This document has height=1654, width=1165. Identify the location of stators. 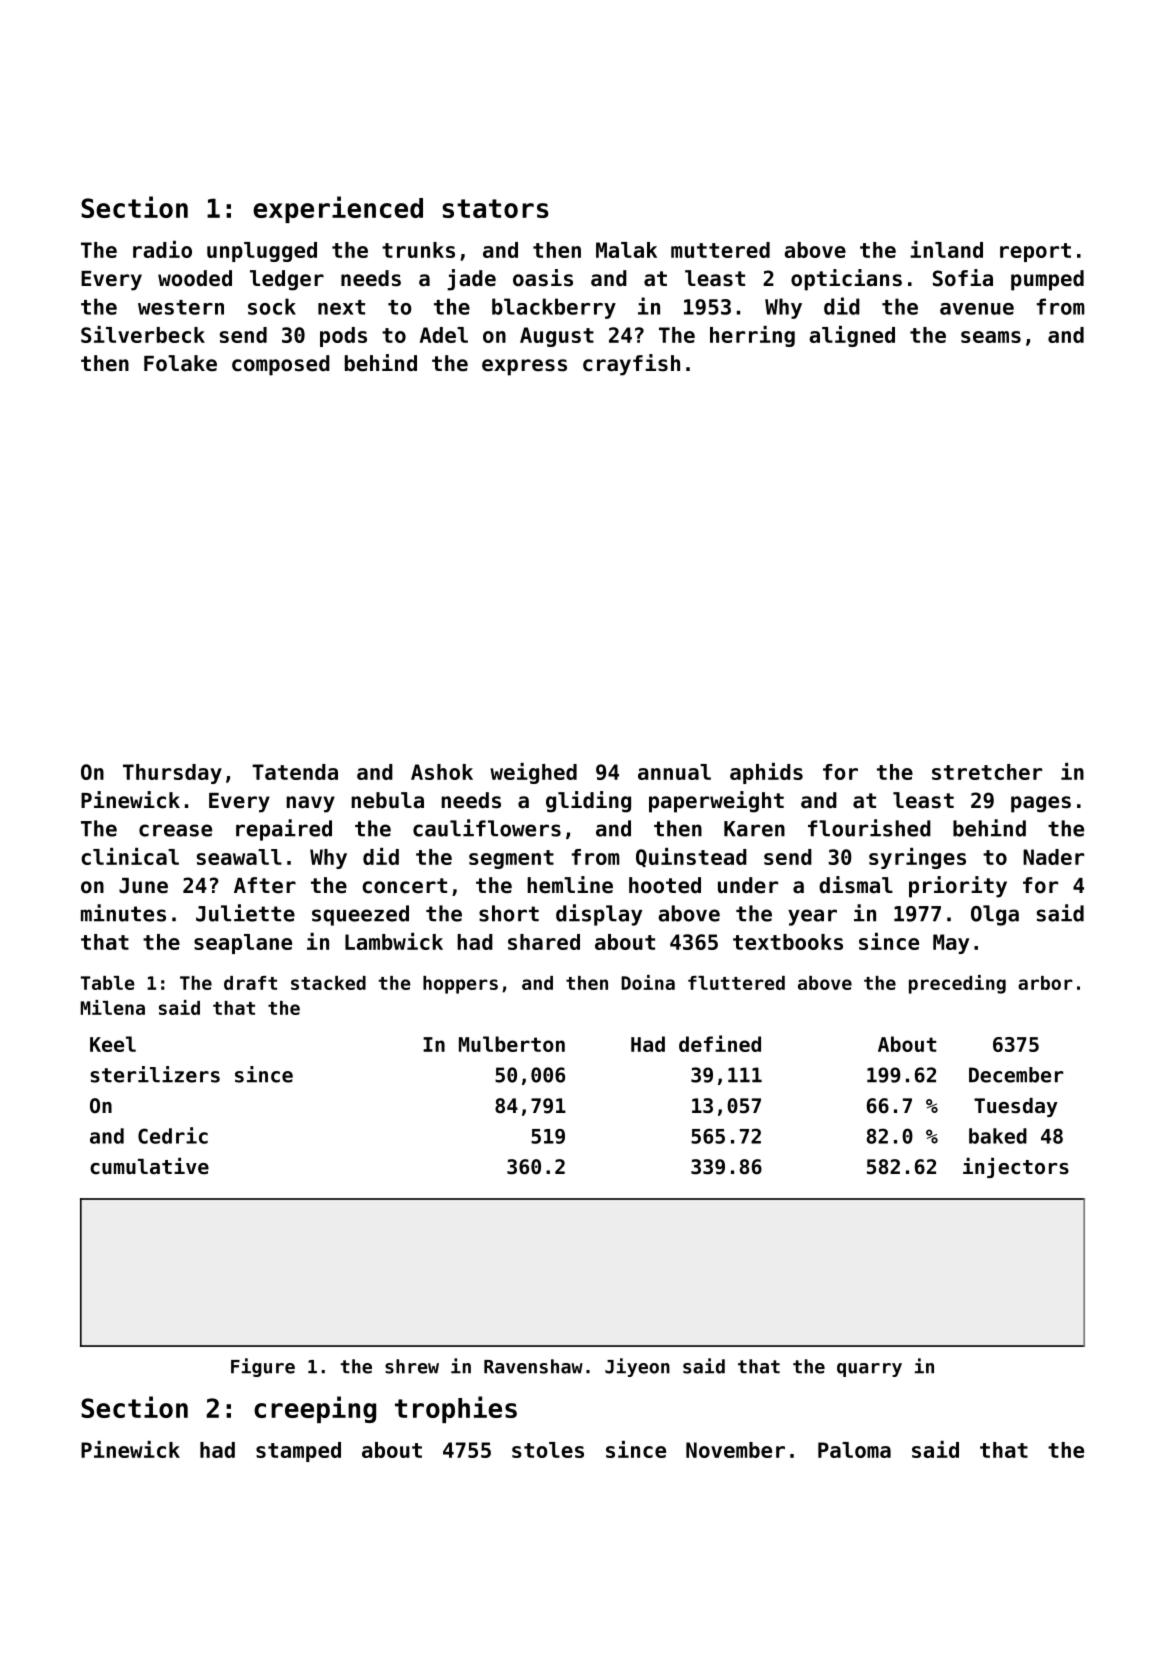
(495, 208).
